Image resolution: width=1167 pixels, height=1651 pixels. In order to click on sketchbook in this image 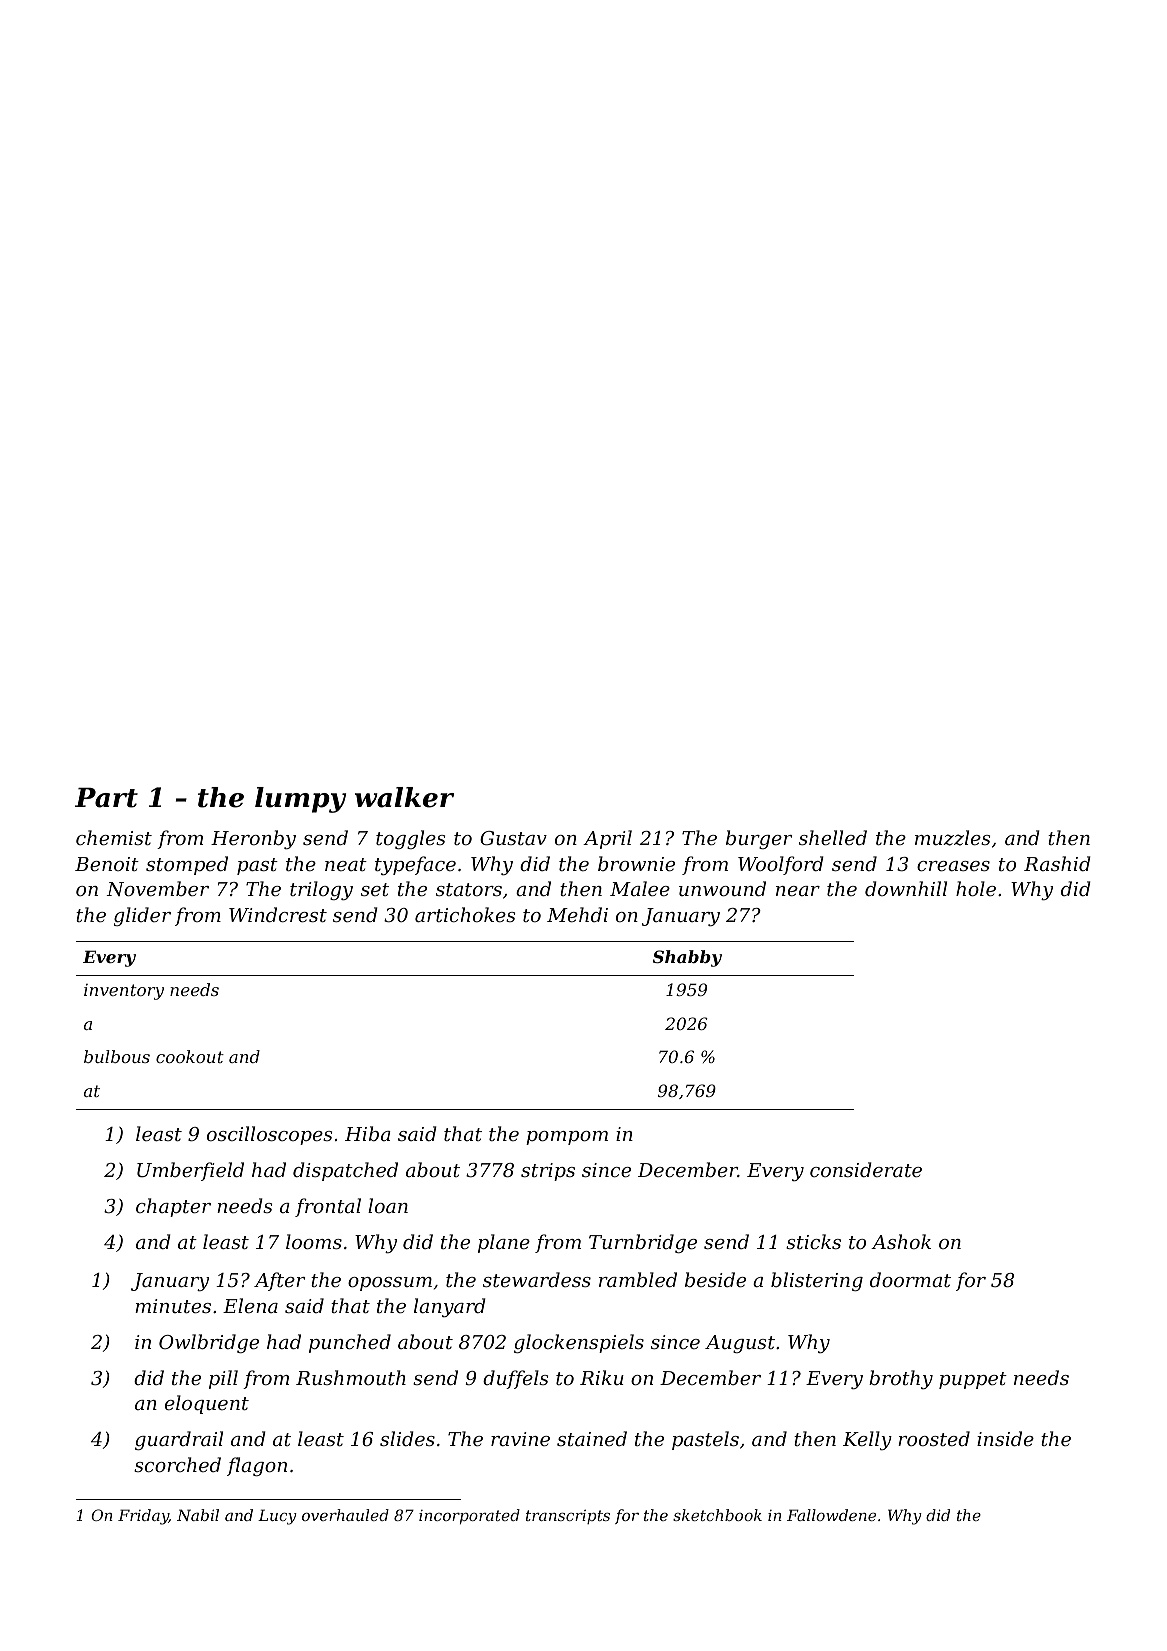, I will do `click(717, 1515)`.
